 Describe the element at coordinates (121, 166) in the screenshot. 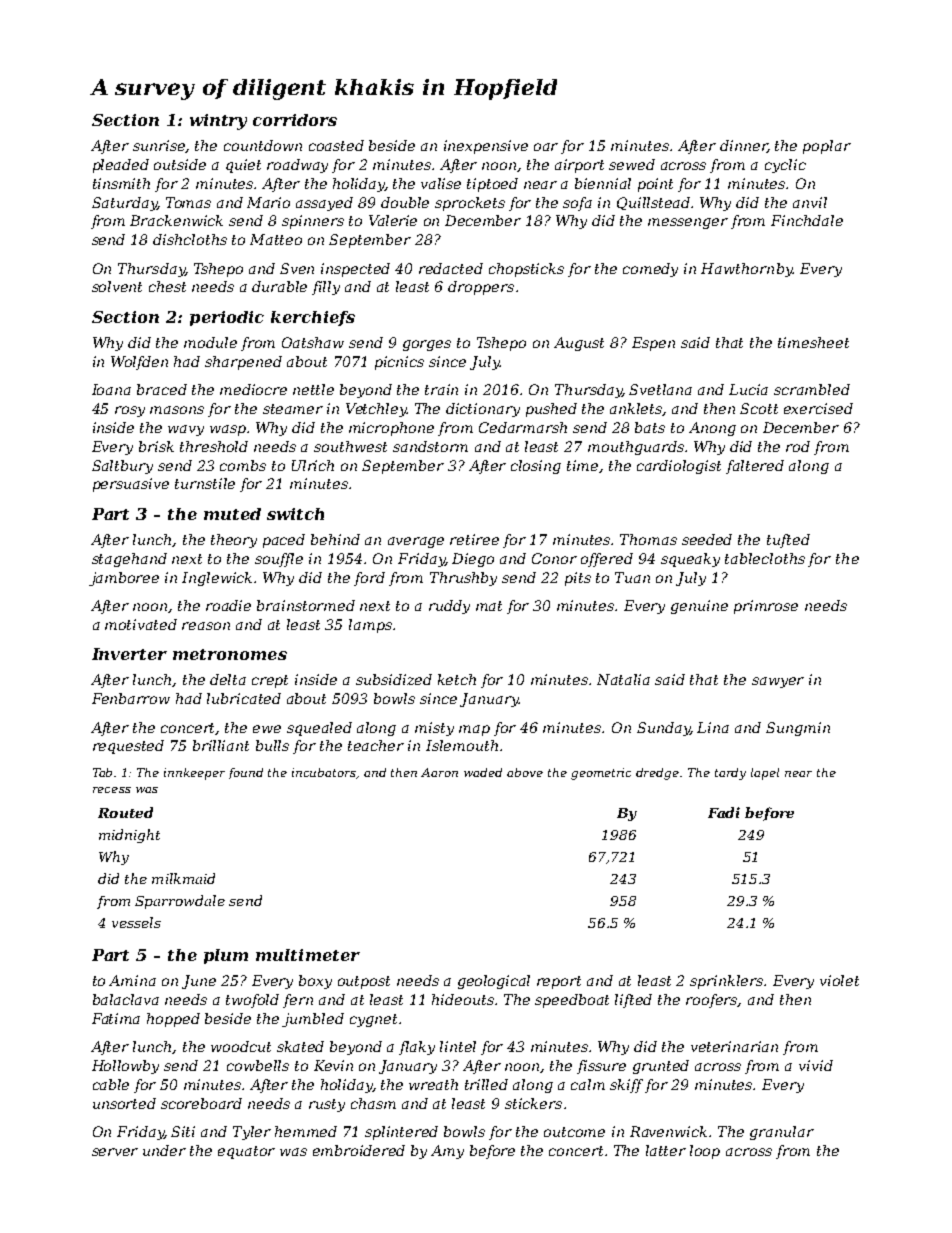

I see `pleaded` at that location.
